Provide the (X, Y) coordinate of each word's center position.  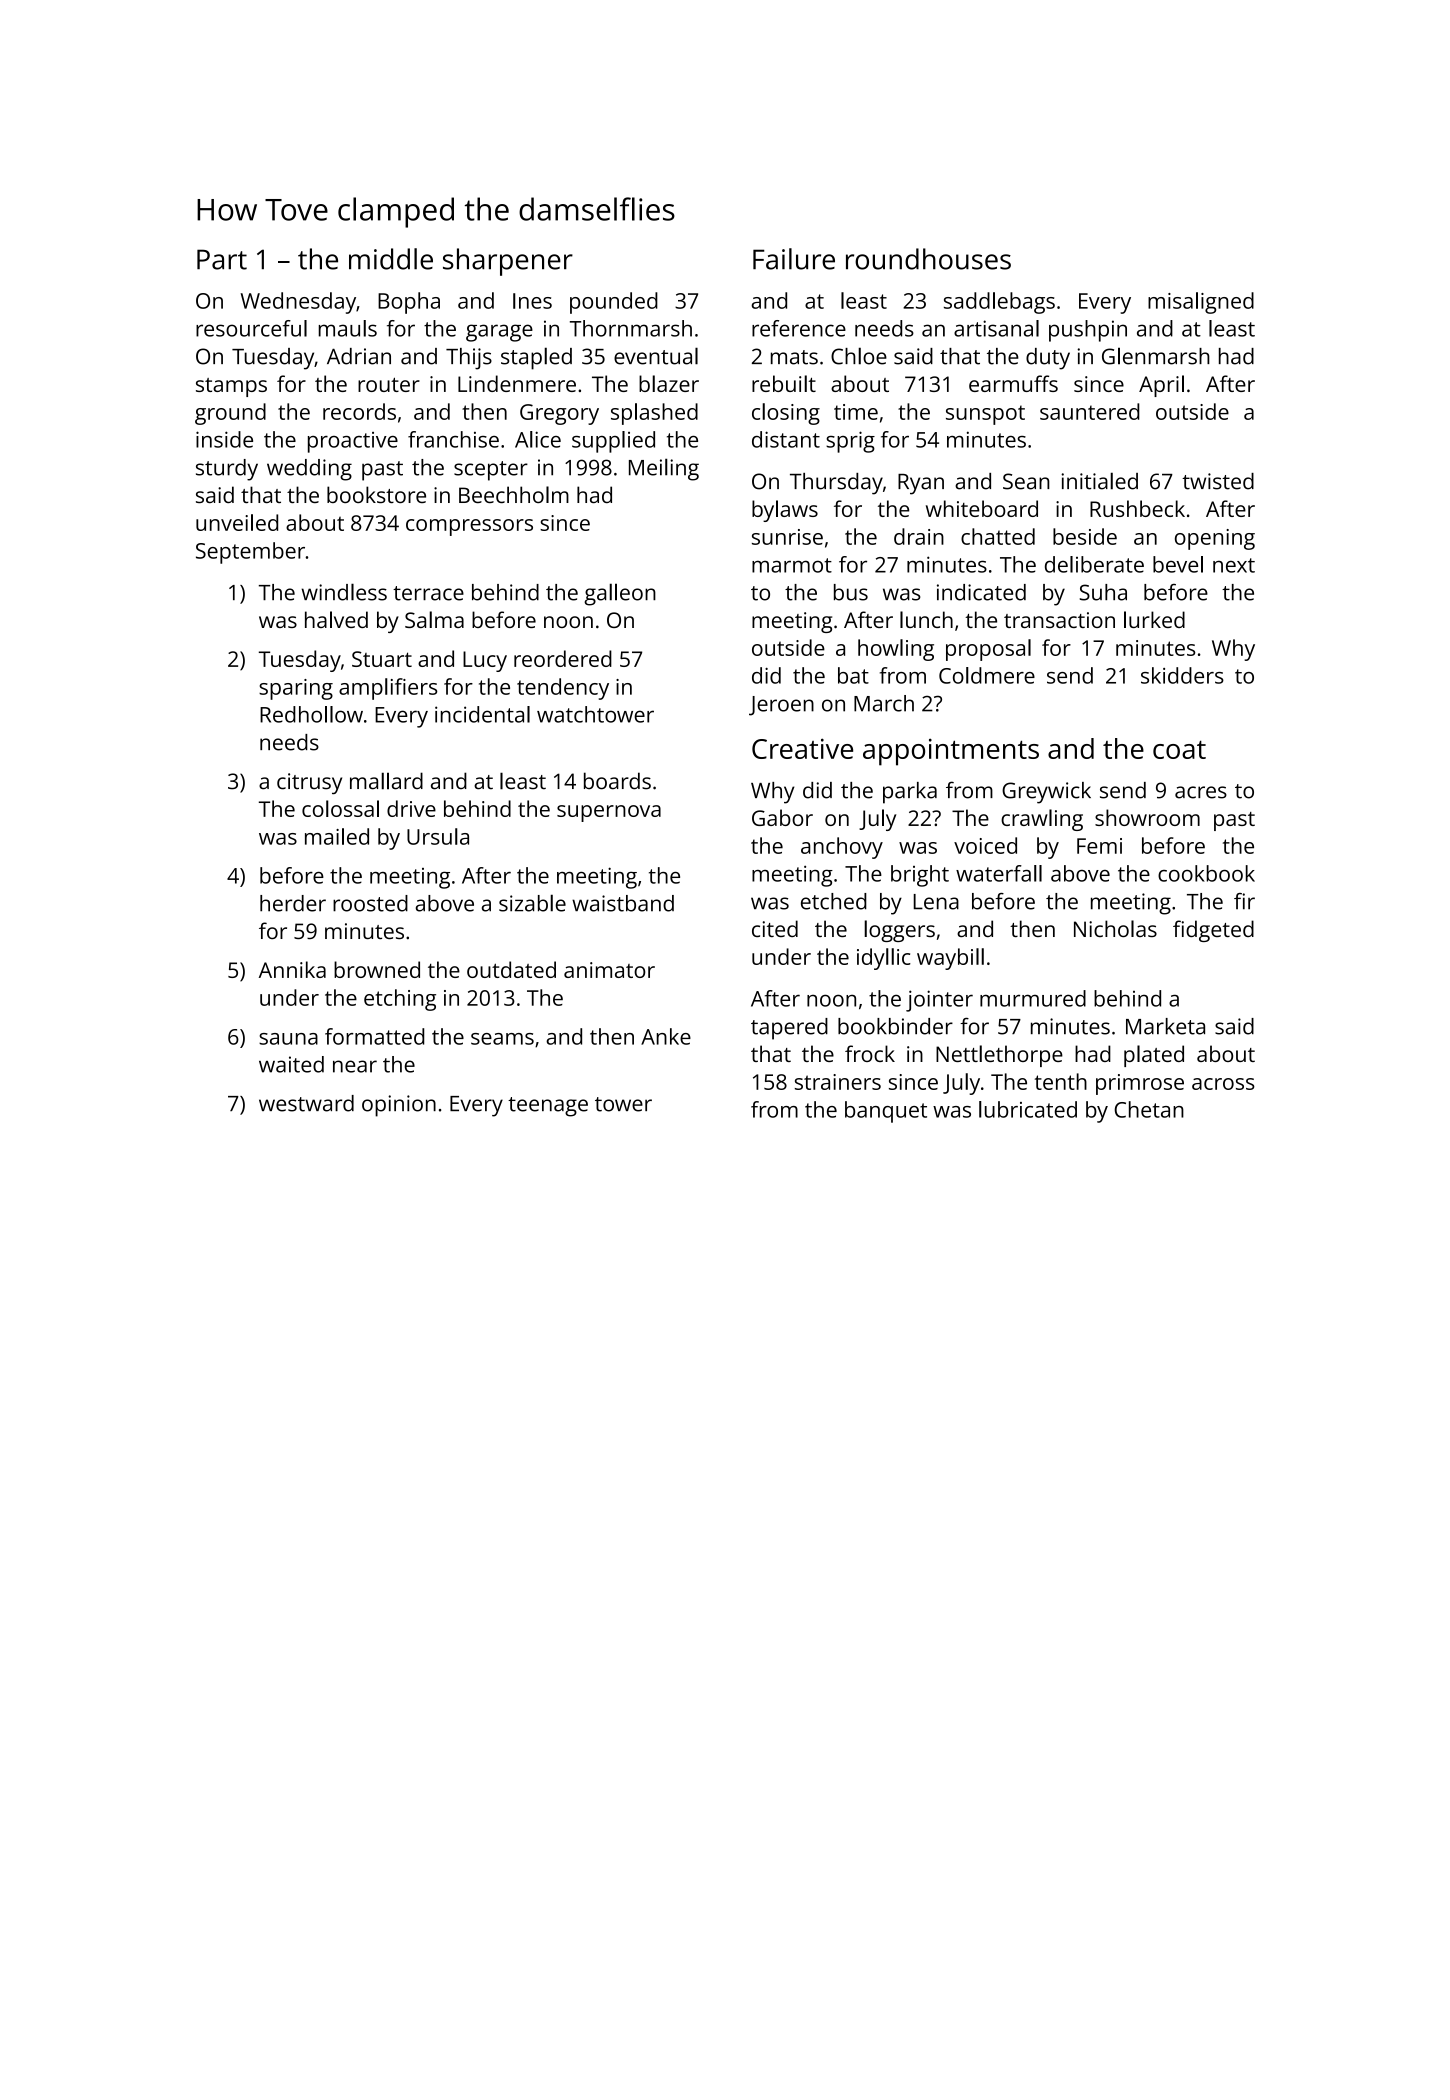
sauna (288, 1039)
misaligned (1201, 303)
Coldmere (987, 675)
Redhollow (311, 714)
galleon (620, 594)
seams (502, 1039)
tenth (1061, 1081)
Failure (794, 259)
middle (391, 259)
